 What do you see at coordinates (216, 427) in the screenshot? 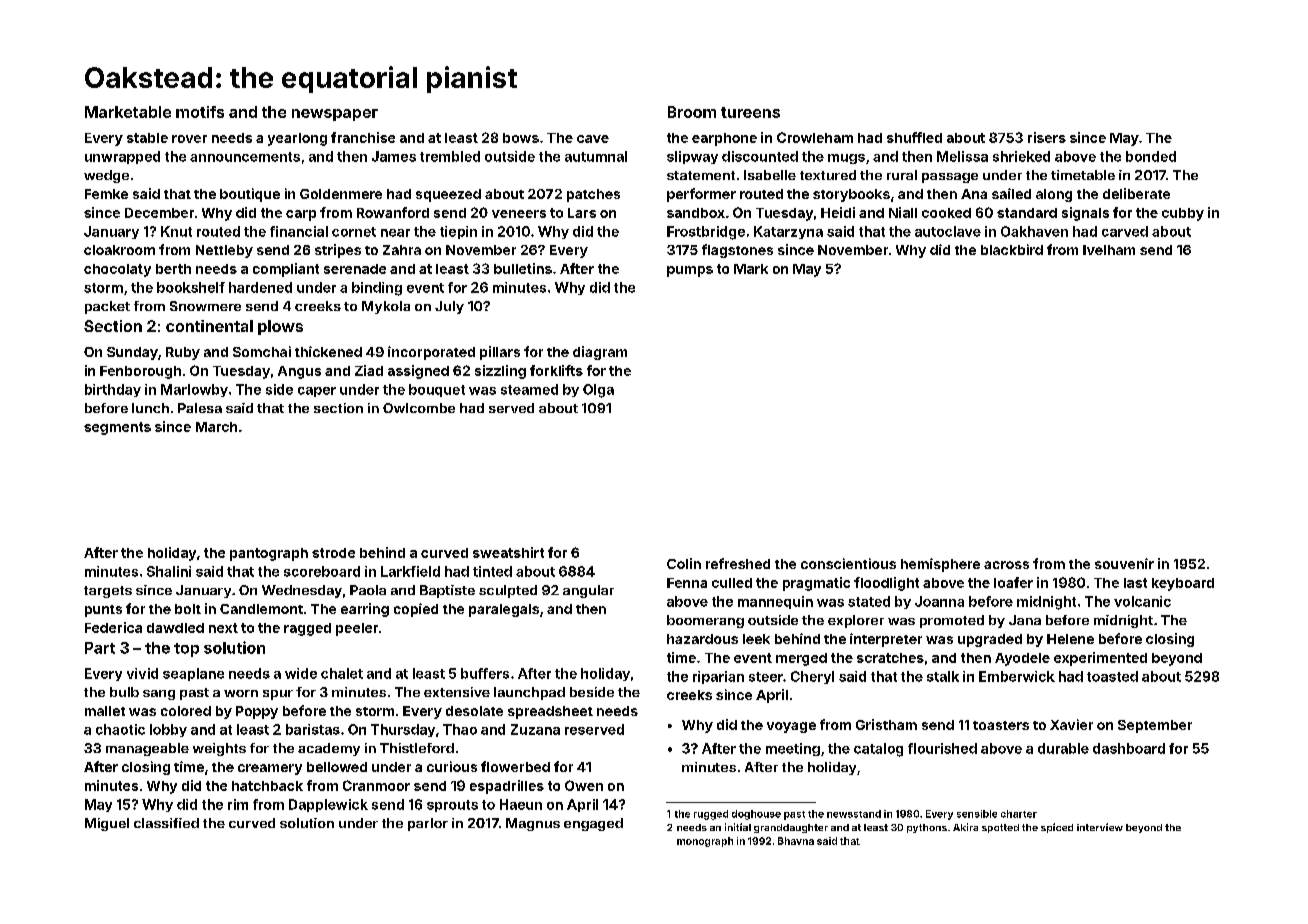
I see `March` at bounding box center [216, 427].
